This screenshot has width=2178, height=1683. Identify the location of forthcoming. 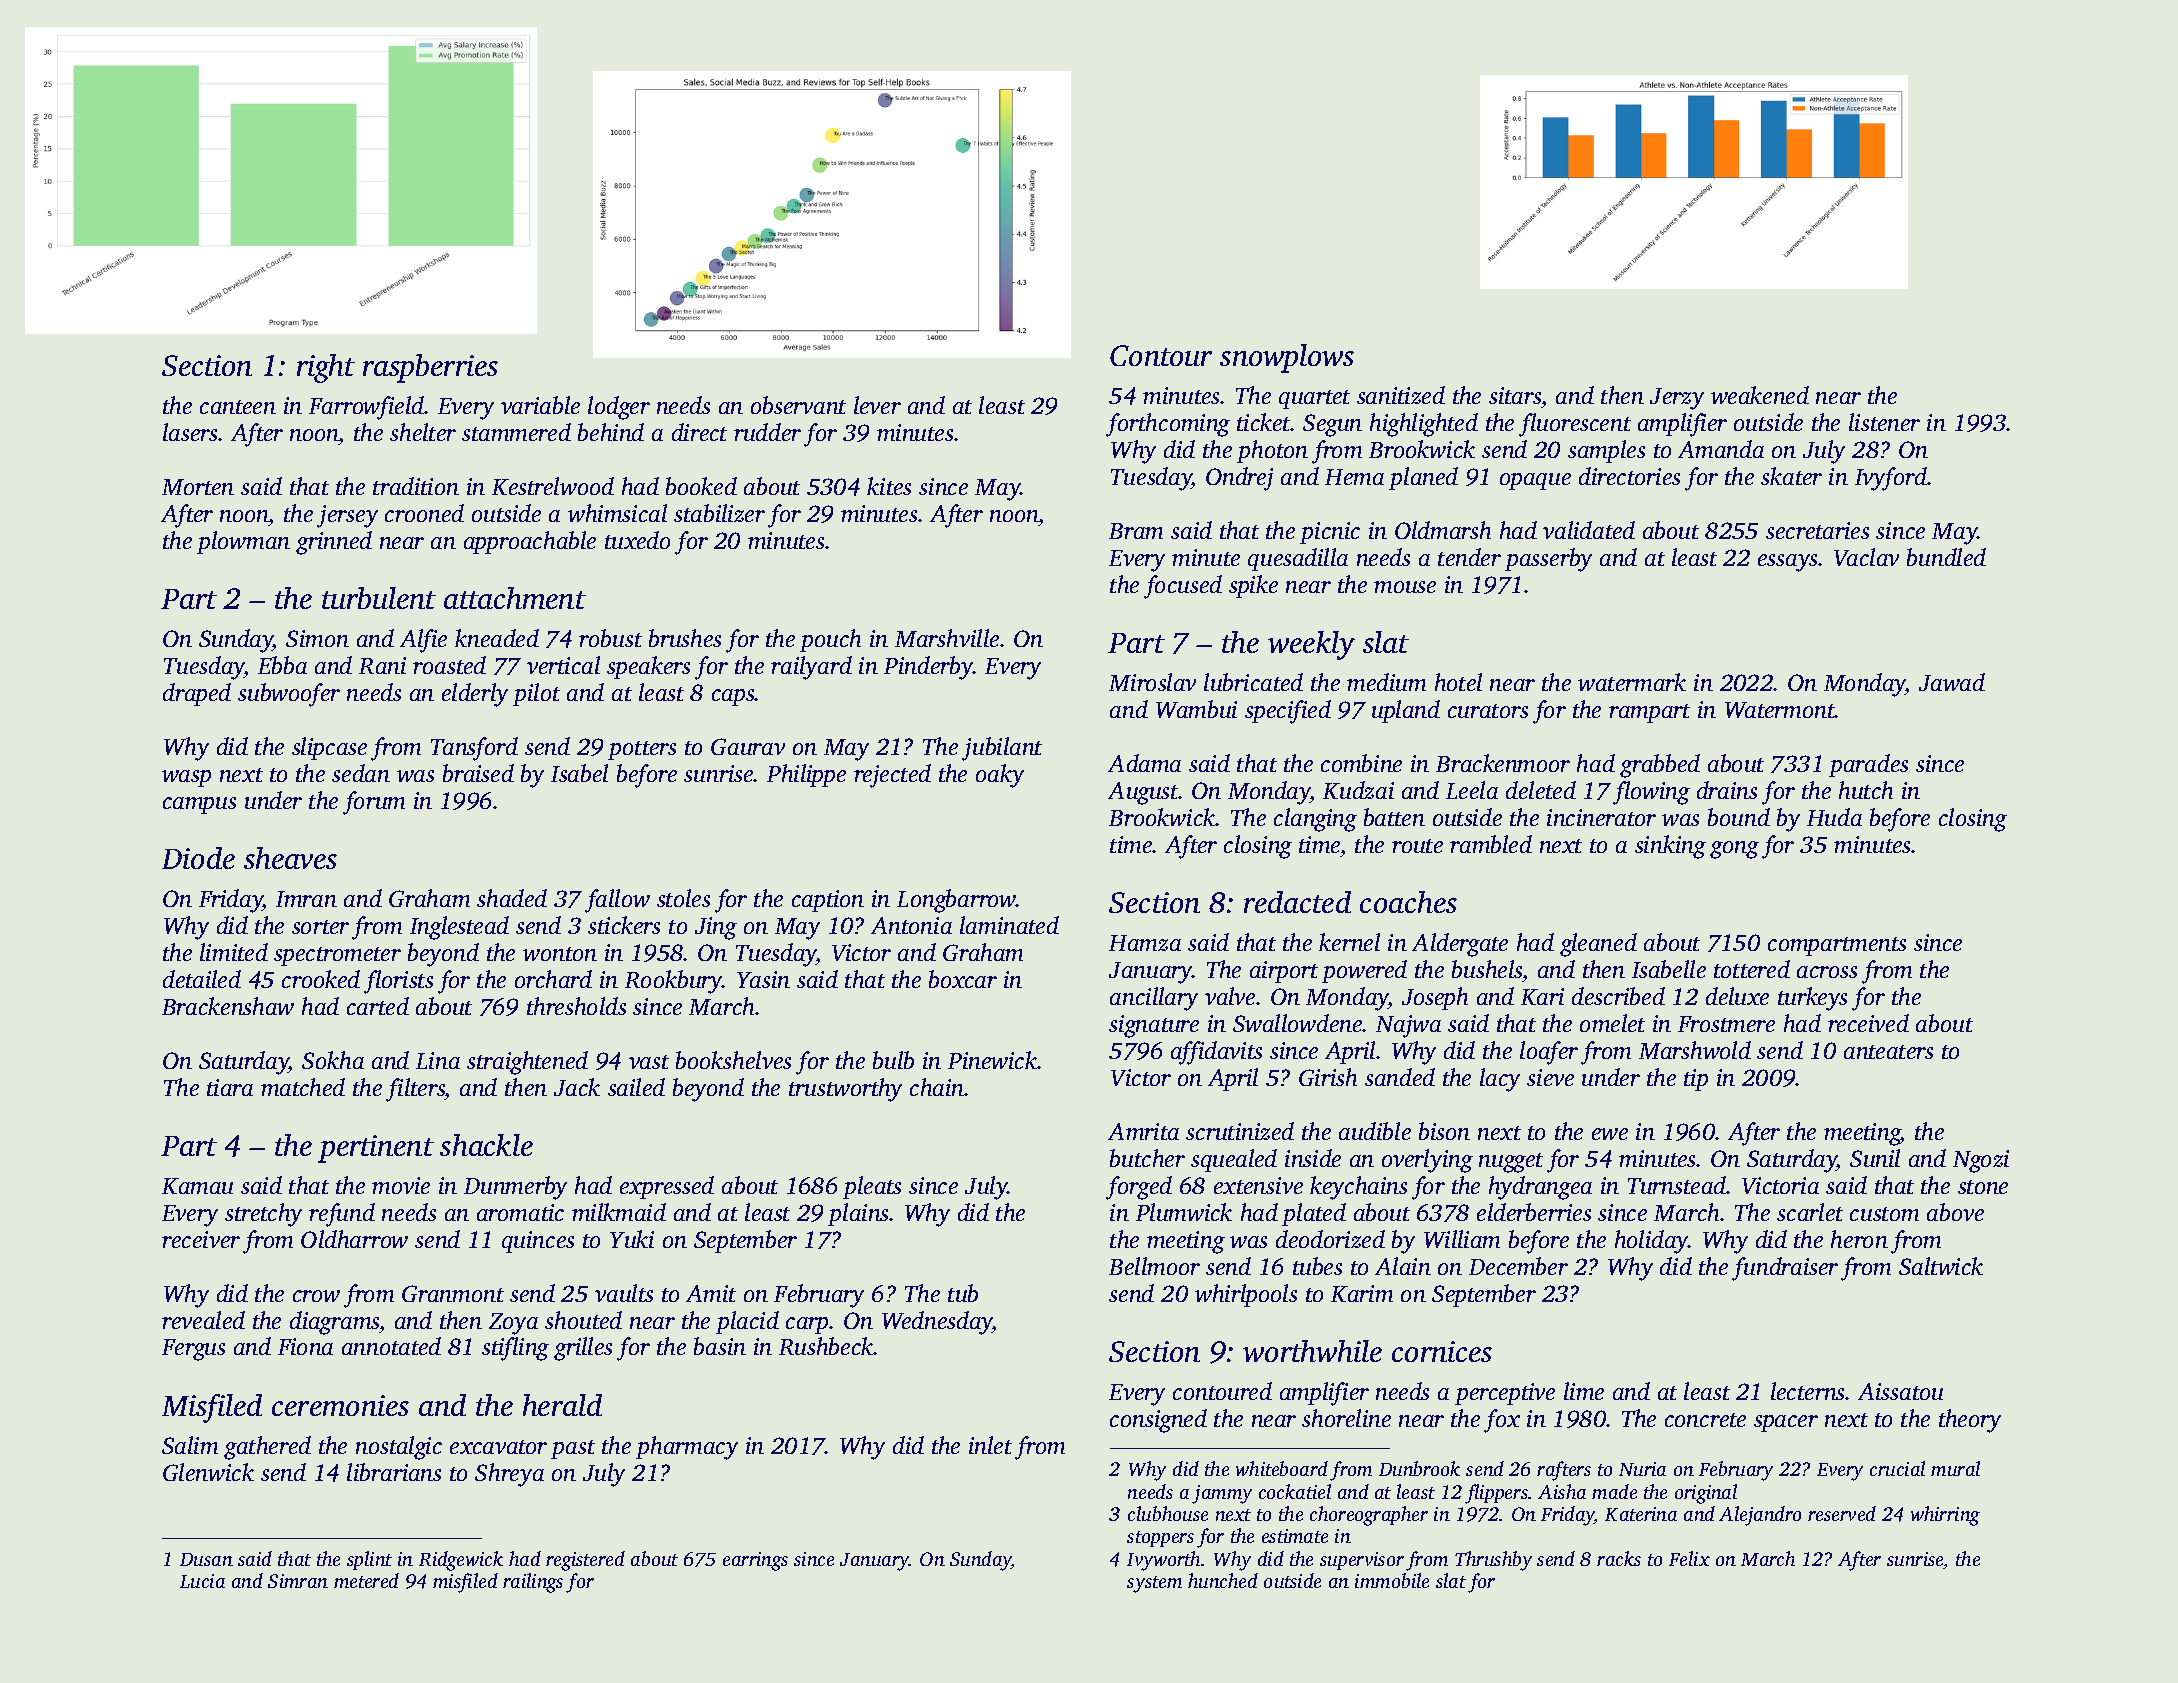
(1168, 425).
